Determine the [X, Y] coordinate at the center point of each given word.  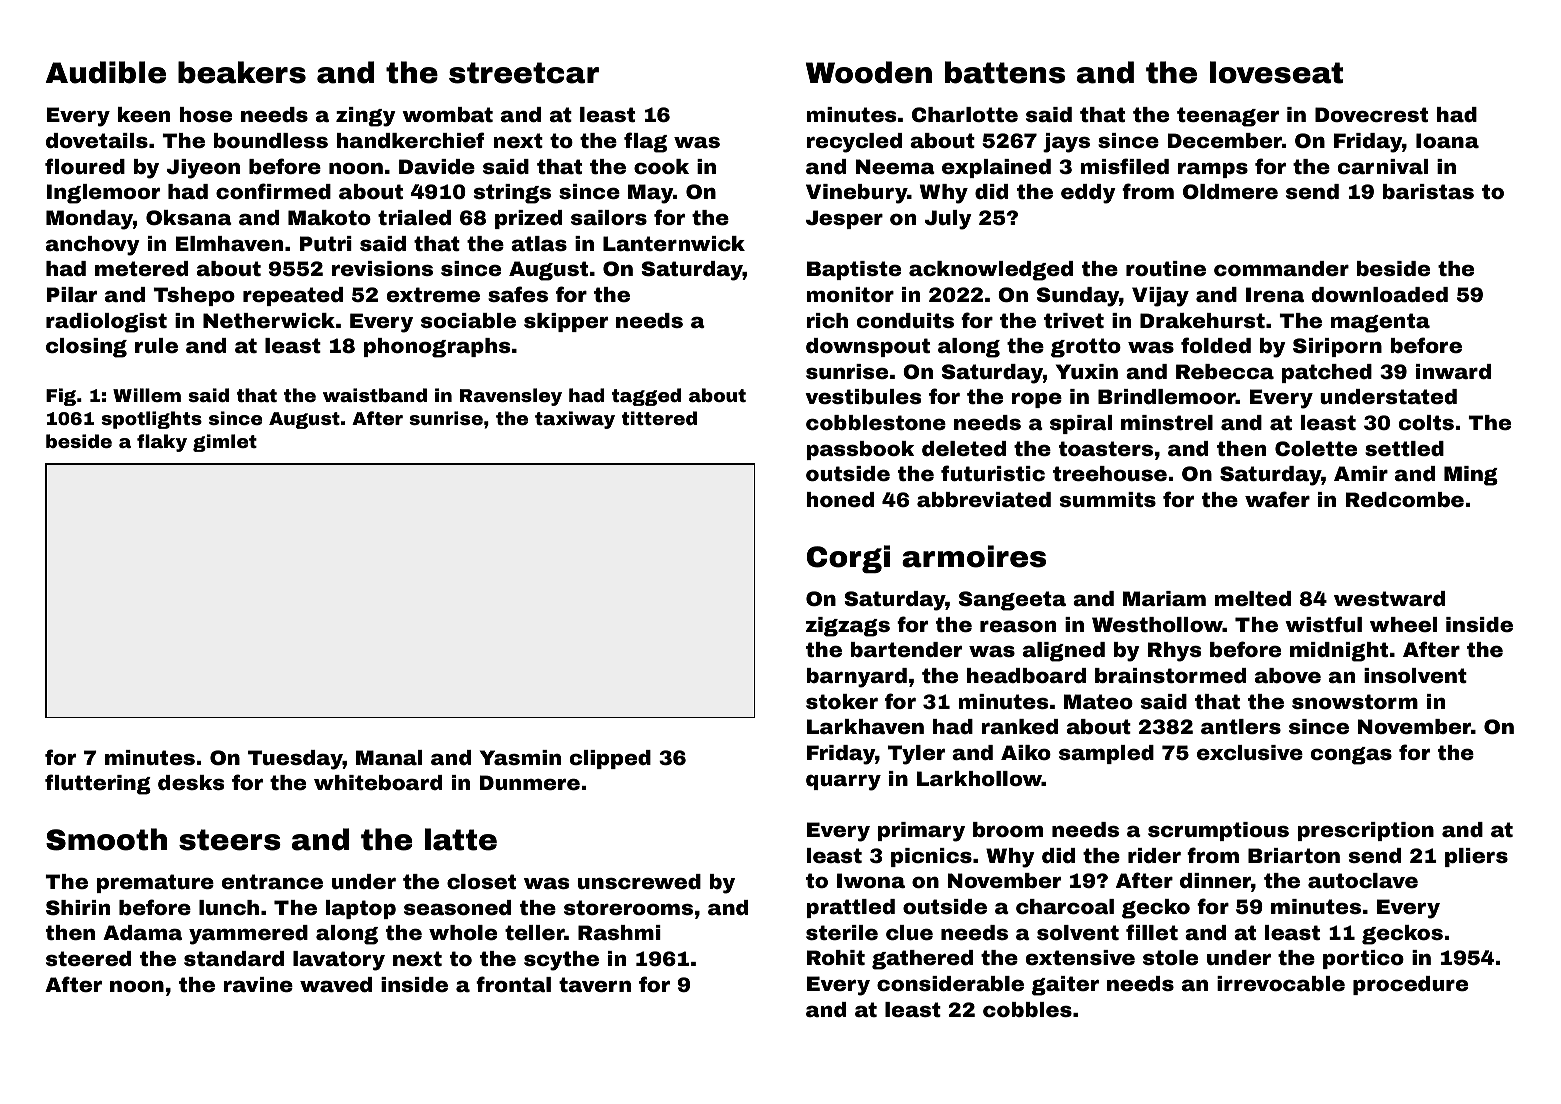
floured [85, 166]
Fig [61, 397]
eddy [1088, 194]
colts [1426, 422]
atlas [539, 243]
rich [827, 320]
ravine [258, 984]
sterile [842, 932]
